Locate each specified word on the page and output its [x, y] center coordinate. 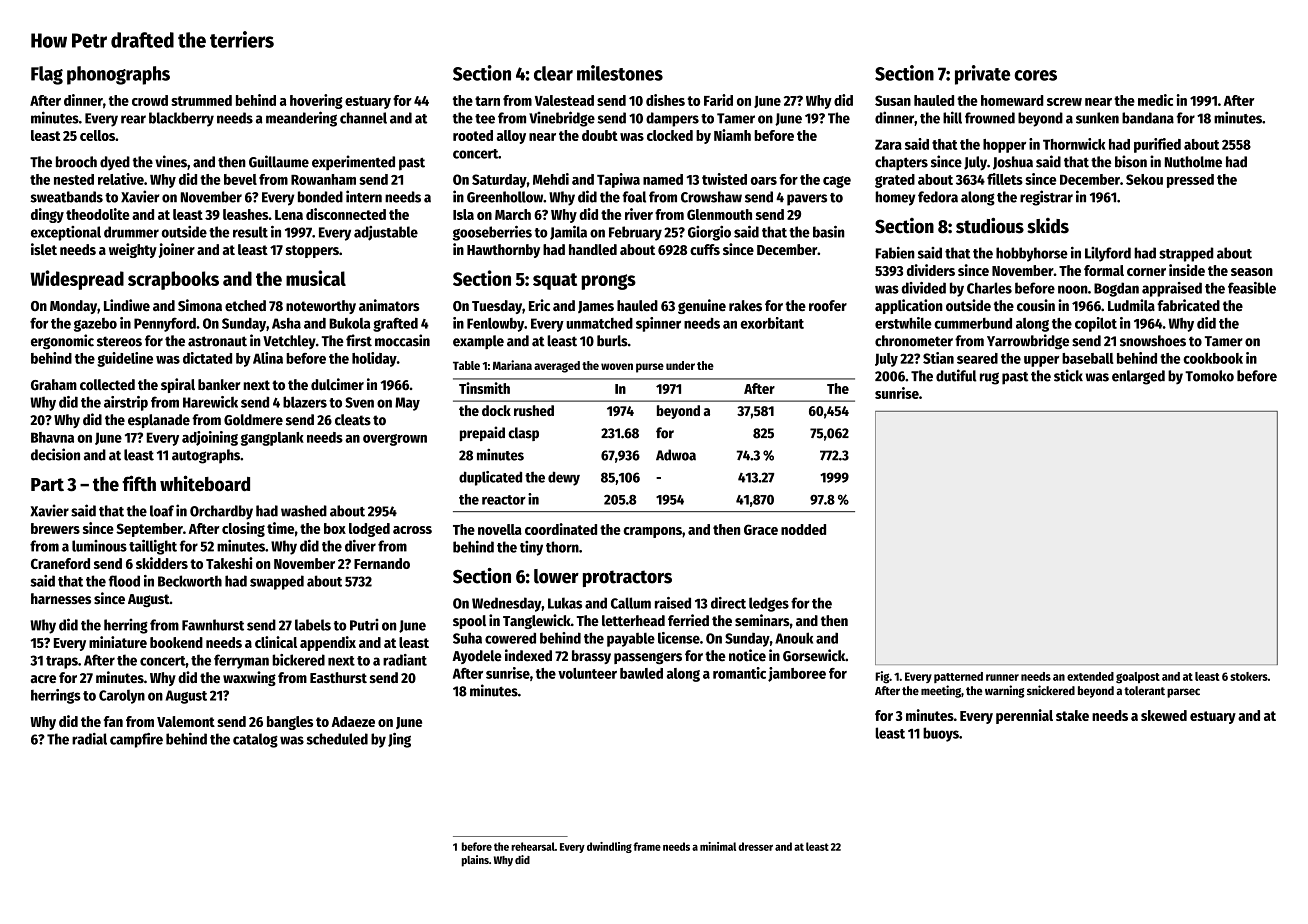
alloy [511, 137]
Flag [47, 75]
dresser [755, 846]
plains [475, 861]
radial [89, 739]
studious [990, 225]
